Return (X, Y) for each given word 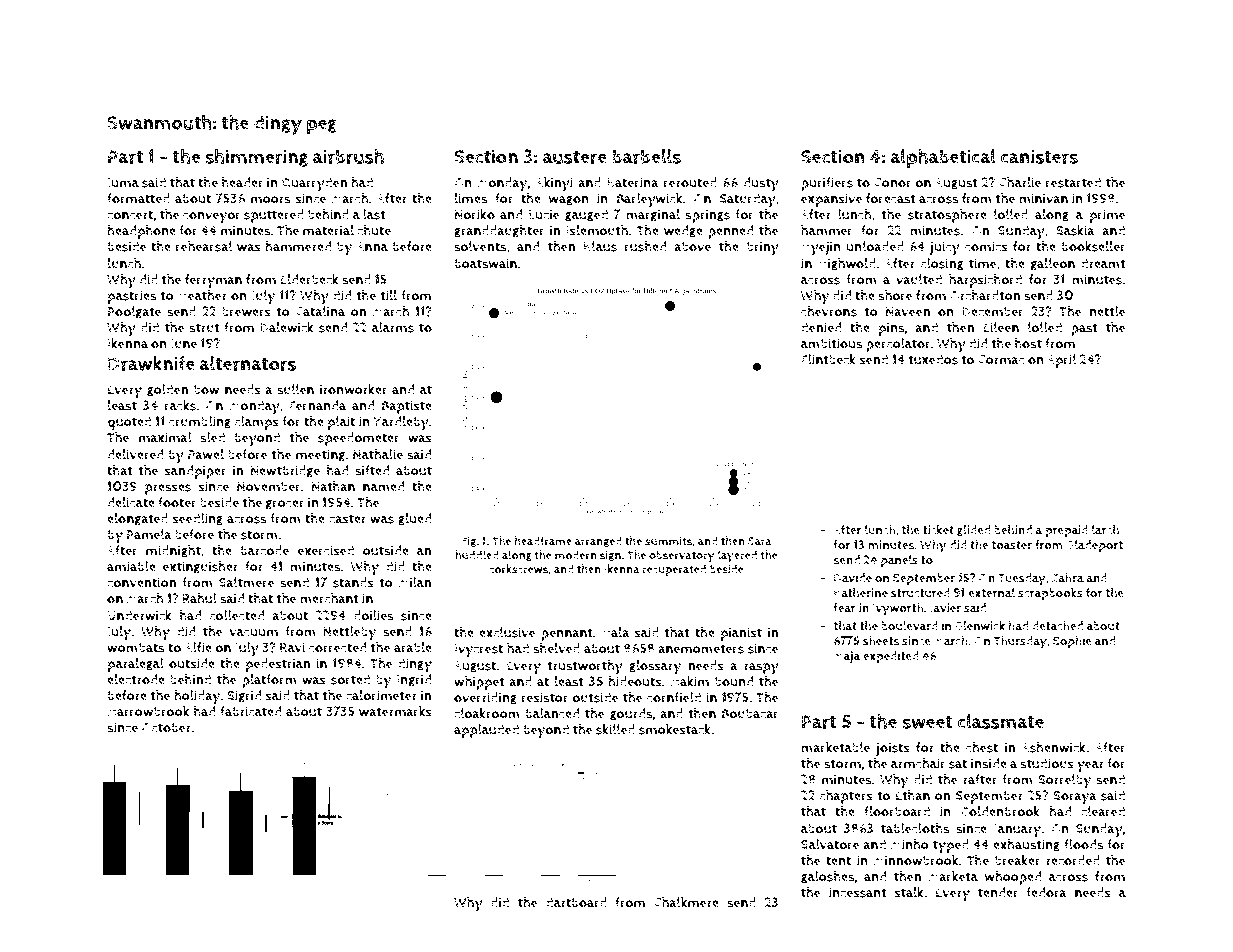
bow (206, 389)
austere (575, 157)
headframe (543, 541)
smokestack (675, 729)
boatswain (486, 263)
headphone (141, 232)
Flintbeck (828, 359)
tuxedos (933, 359)
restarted (1073, 182)
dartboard (576, 902)
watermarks (395, 711)
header (242, 182)
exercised (326, 550)
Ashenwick (1054, 747)
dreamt (1103, 263)
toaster (1011, 545)
